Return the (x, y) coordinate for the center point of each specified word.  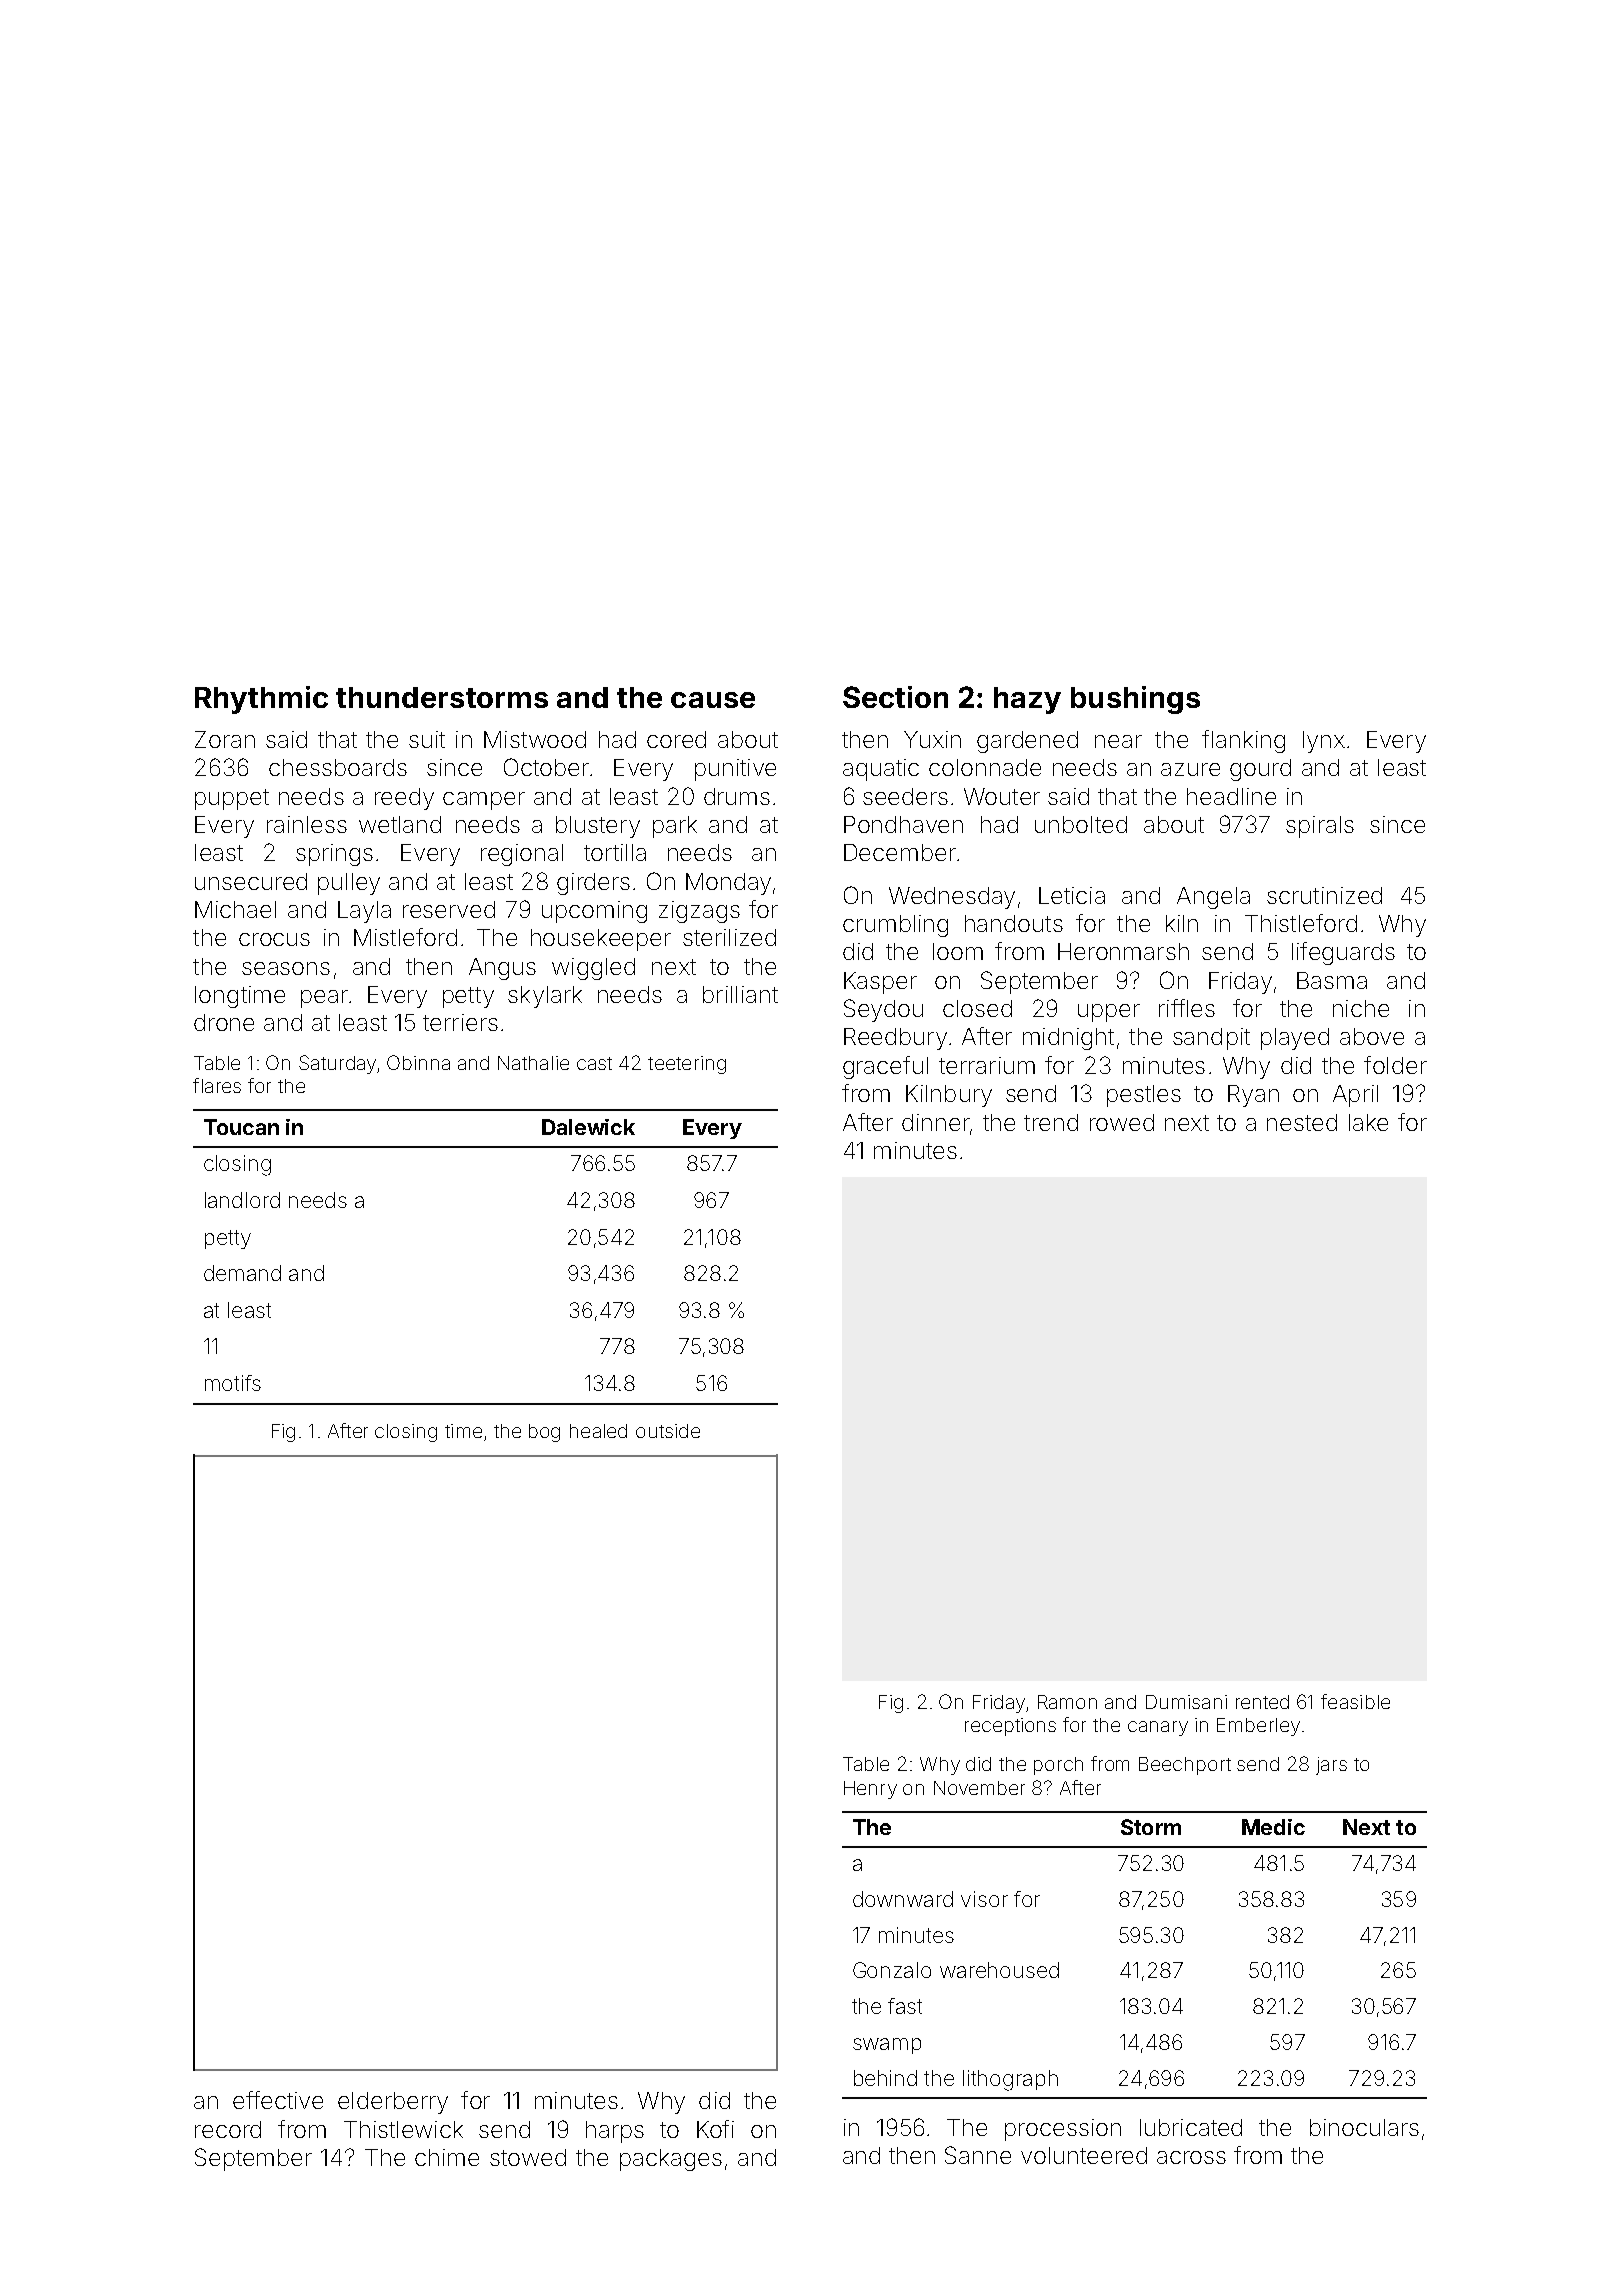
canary (1158, 1728)
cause (713, 700)
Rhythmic (261, 700)
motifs (233, 1383)
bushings (1135, 700)
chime (447, 2157)
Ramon (1067, 1702)
